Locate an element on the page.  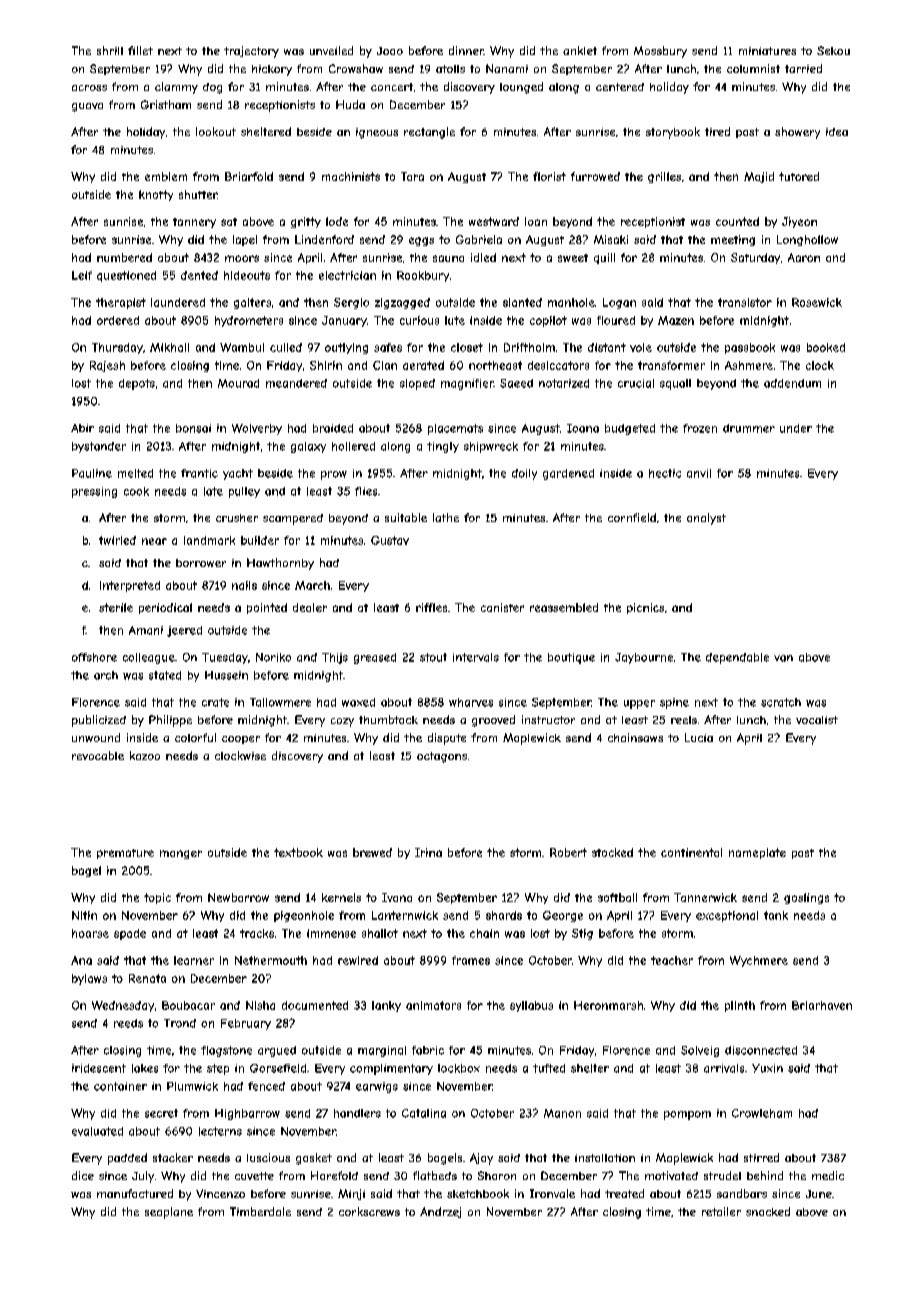
cooper is located at coordinates (241, 740).
